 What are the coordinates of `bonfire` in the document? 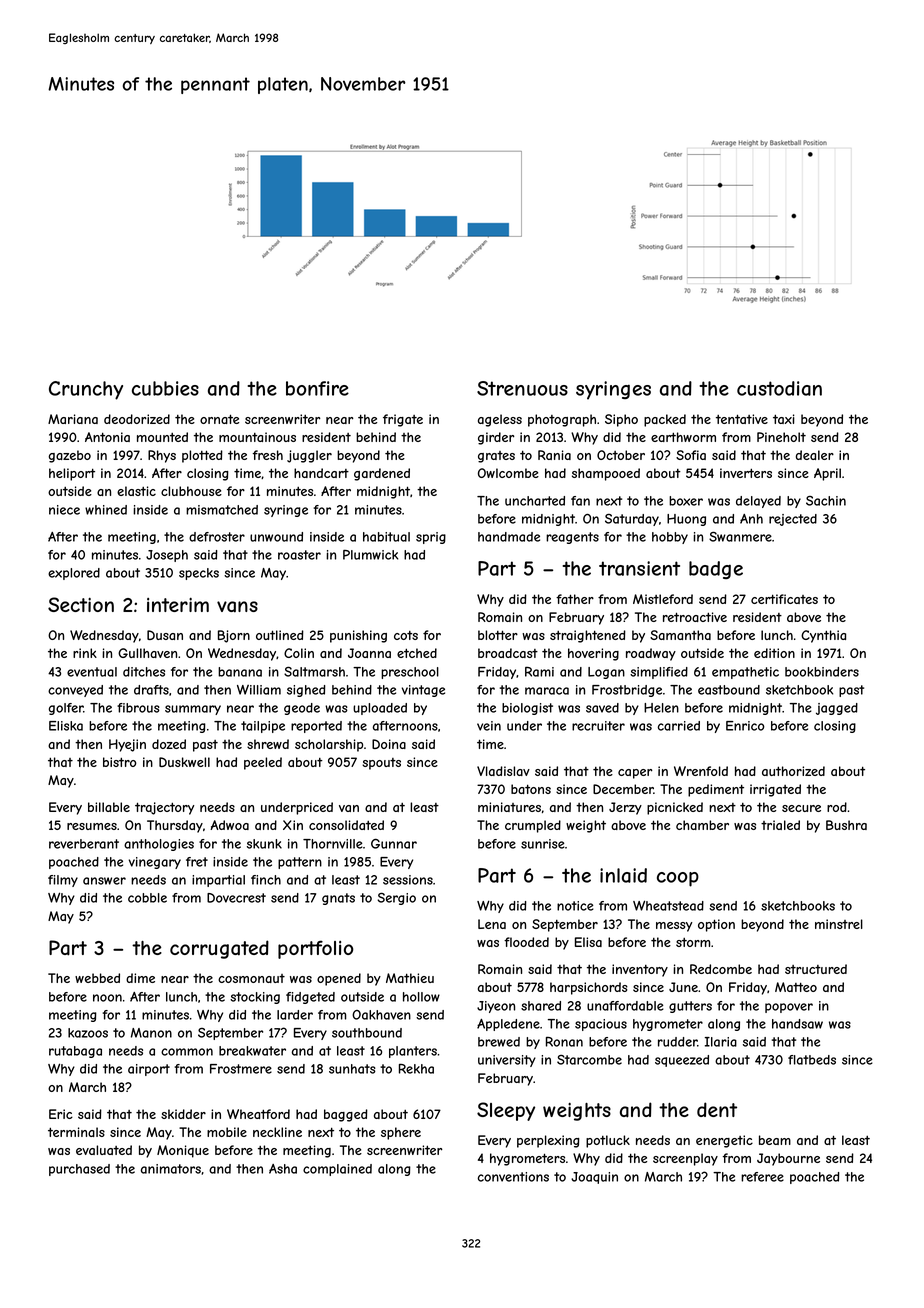 It's located at (317, 388).
